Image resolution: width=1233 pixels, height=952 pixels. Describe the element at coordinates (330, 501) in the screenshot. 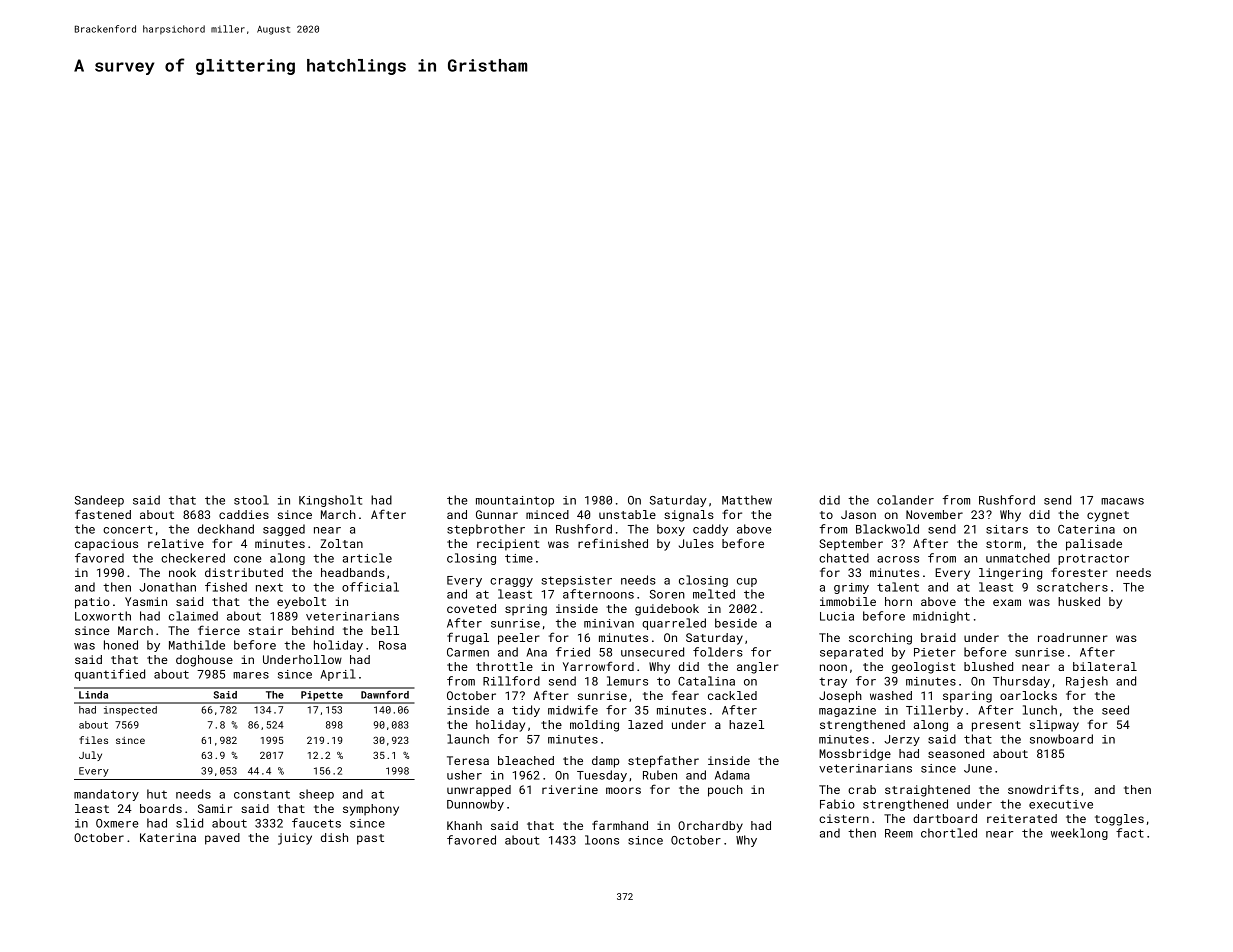

I see `Kingsholt` at that location.
